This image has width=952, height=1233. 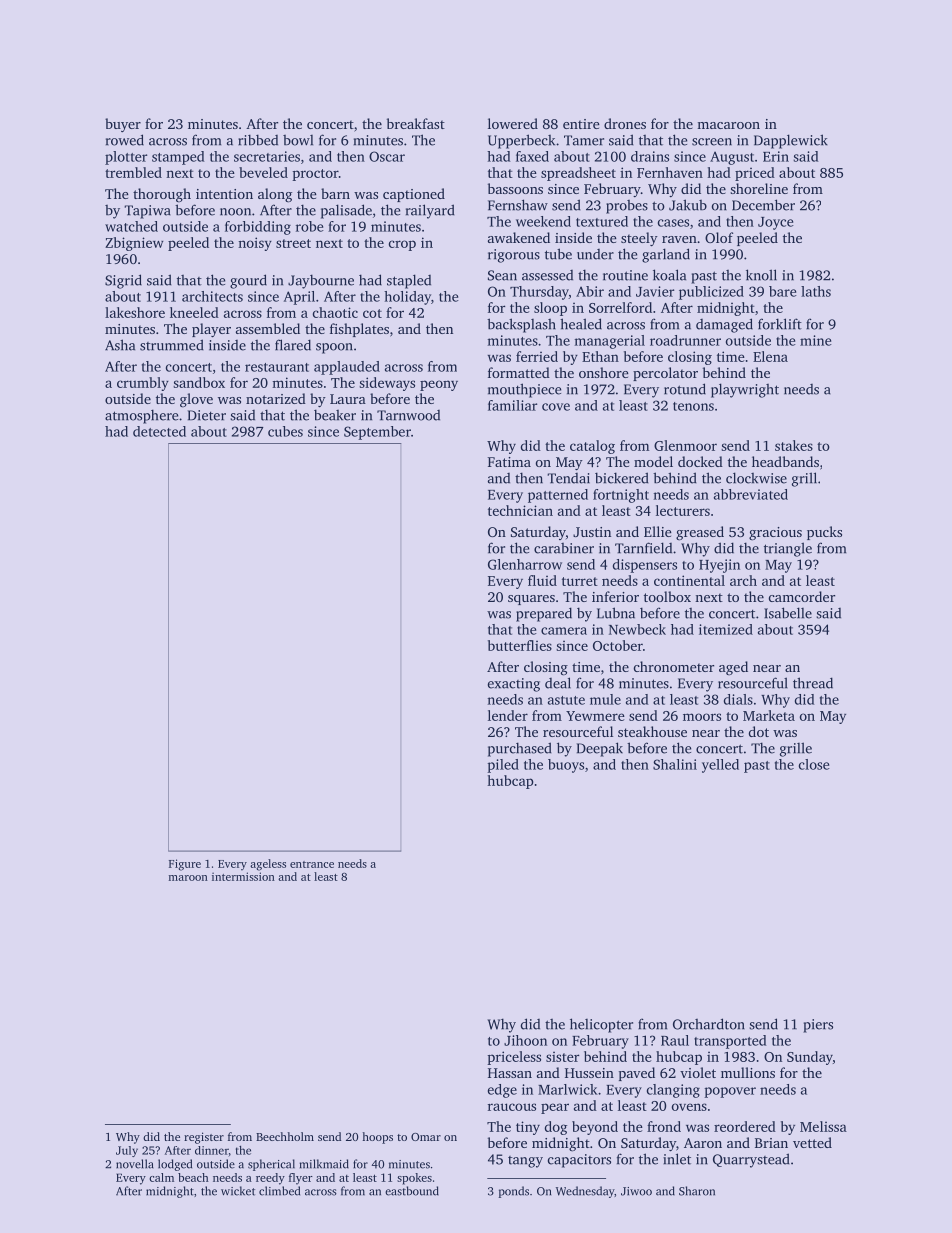 I want to click on toolbox, so click(x=667, y=596).
